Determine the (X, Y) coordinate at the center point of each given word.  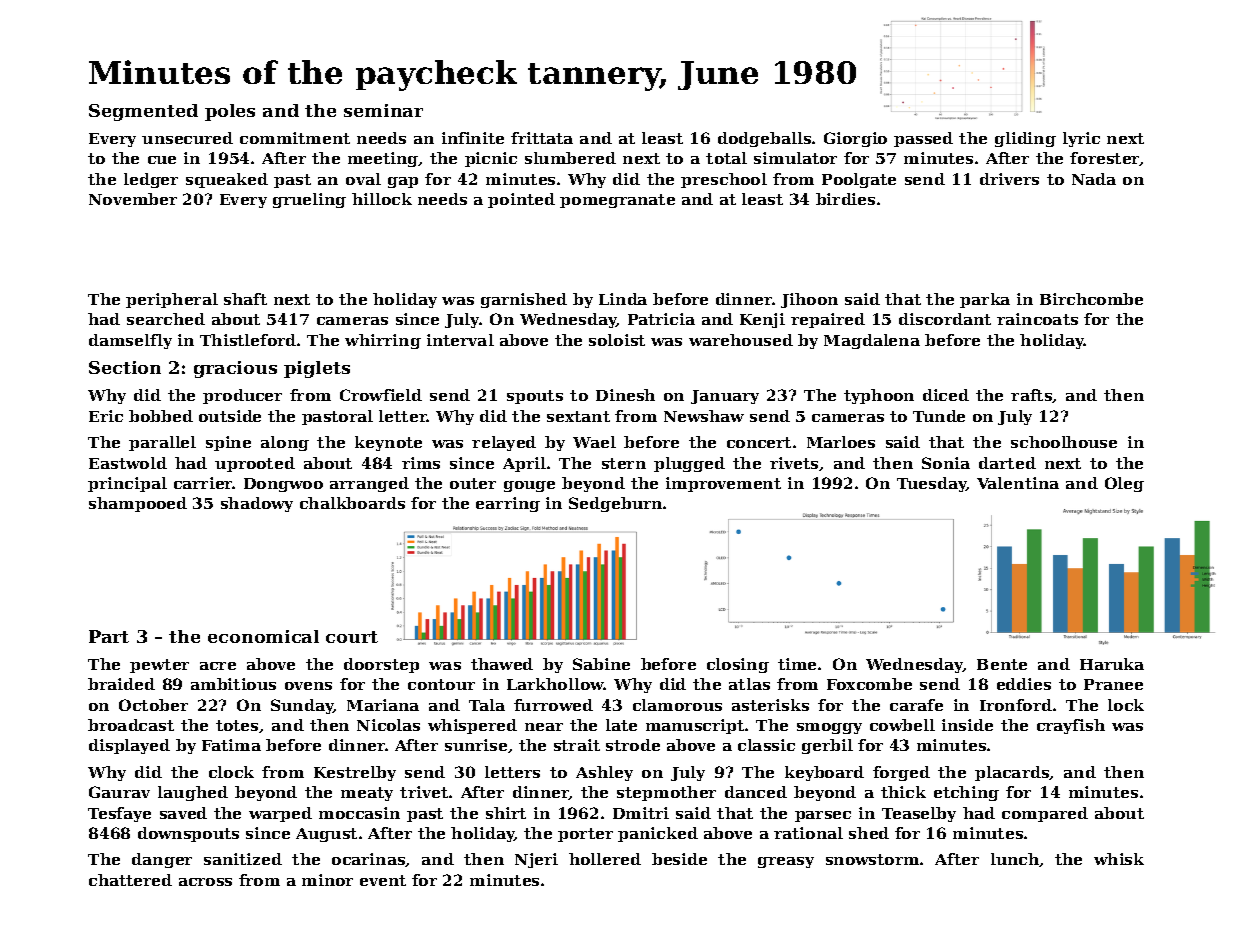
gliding (1025, 139)
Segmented (143, 112)
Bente (1002, 664)
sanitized (243, 859)
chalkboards (352, 503)
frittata (542, 138)
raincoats (1037, 319)
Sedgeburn (615, 504)
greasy (786, 862)
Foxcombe (869, 684)
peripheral (172, 300)
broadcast (131, 725)
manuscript (695, 726)
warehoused (741, 340)
